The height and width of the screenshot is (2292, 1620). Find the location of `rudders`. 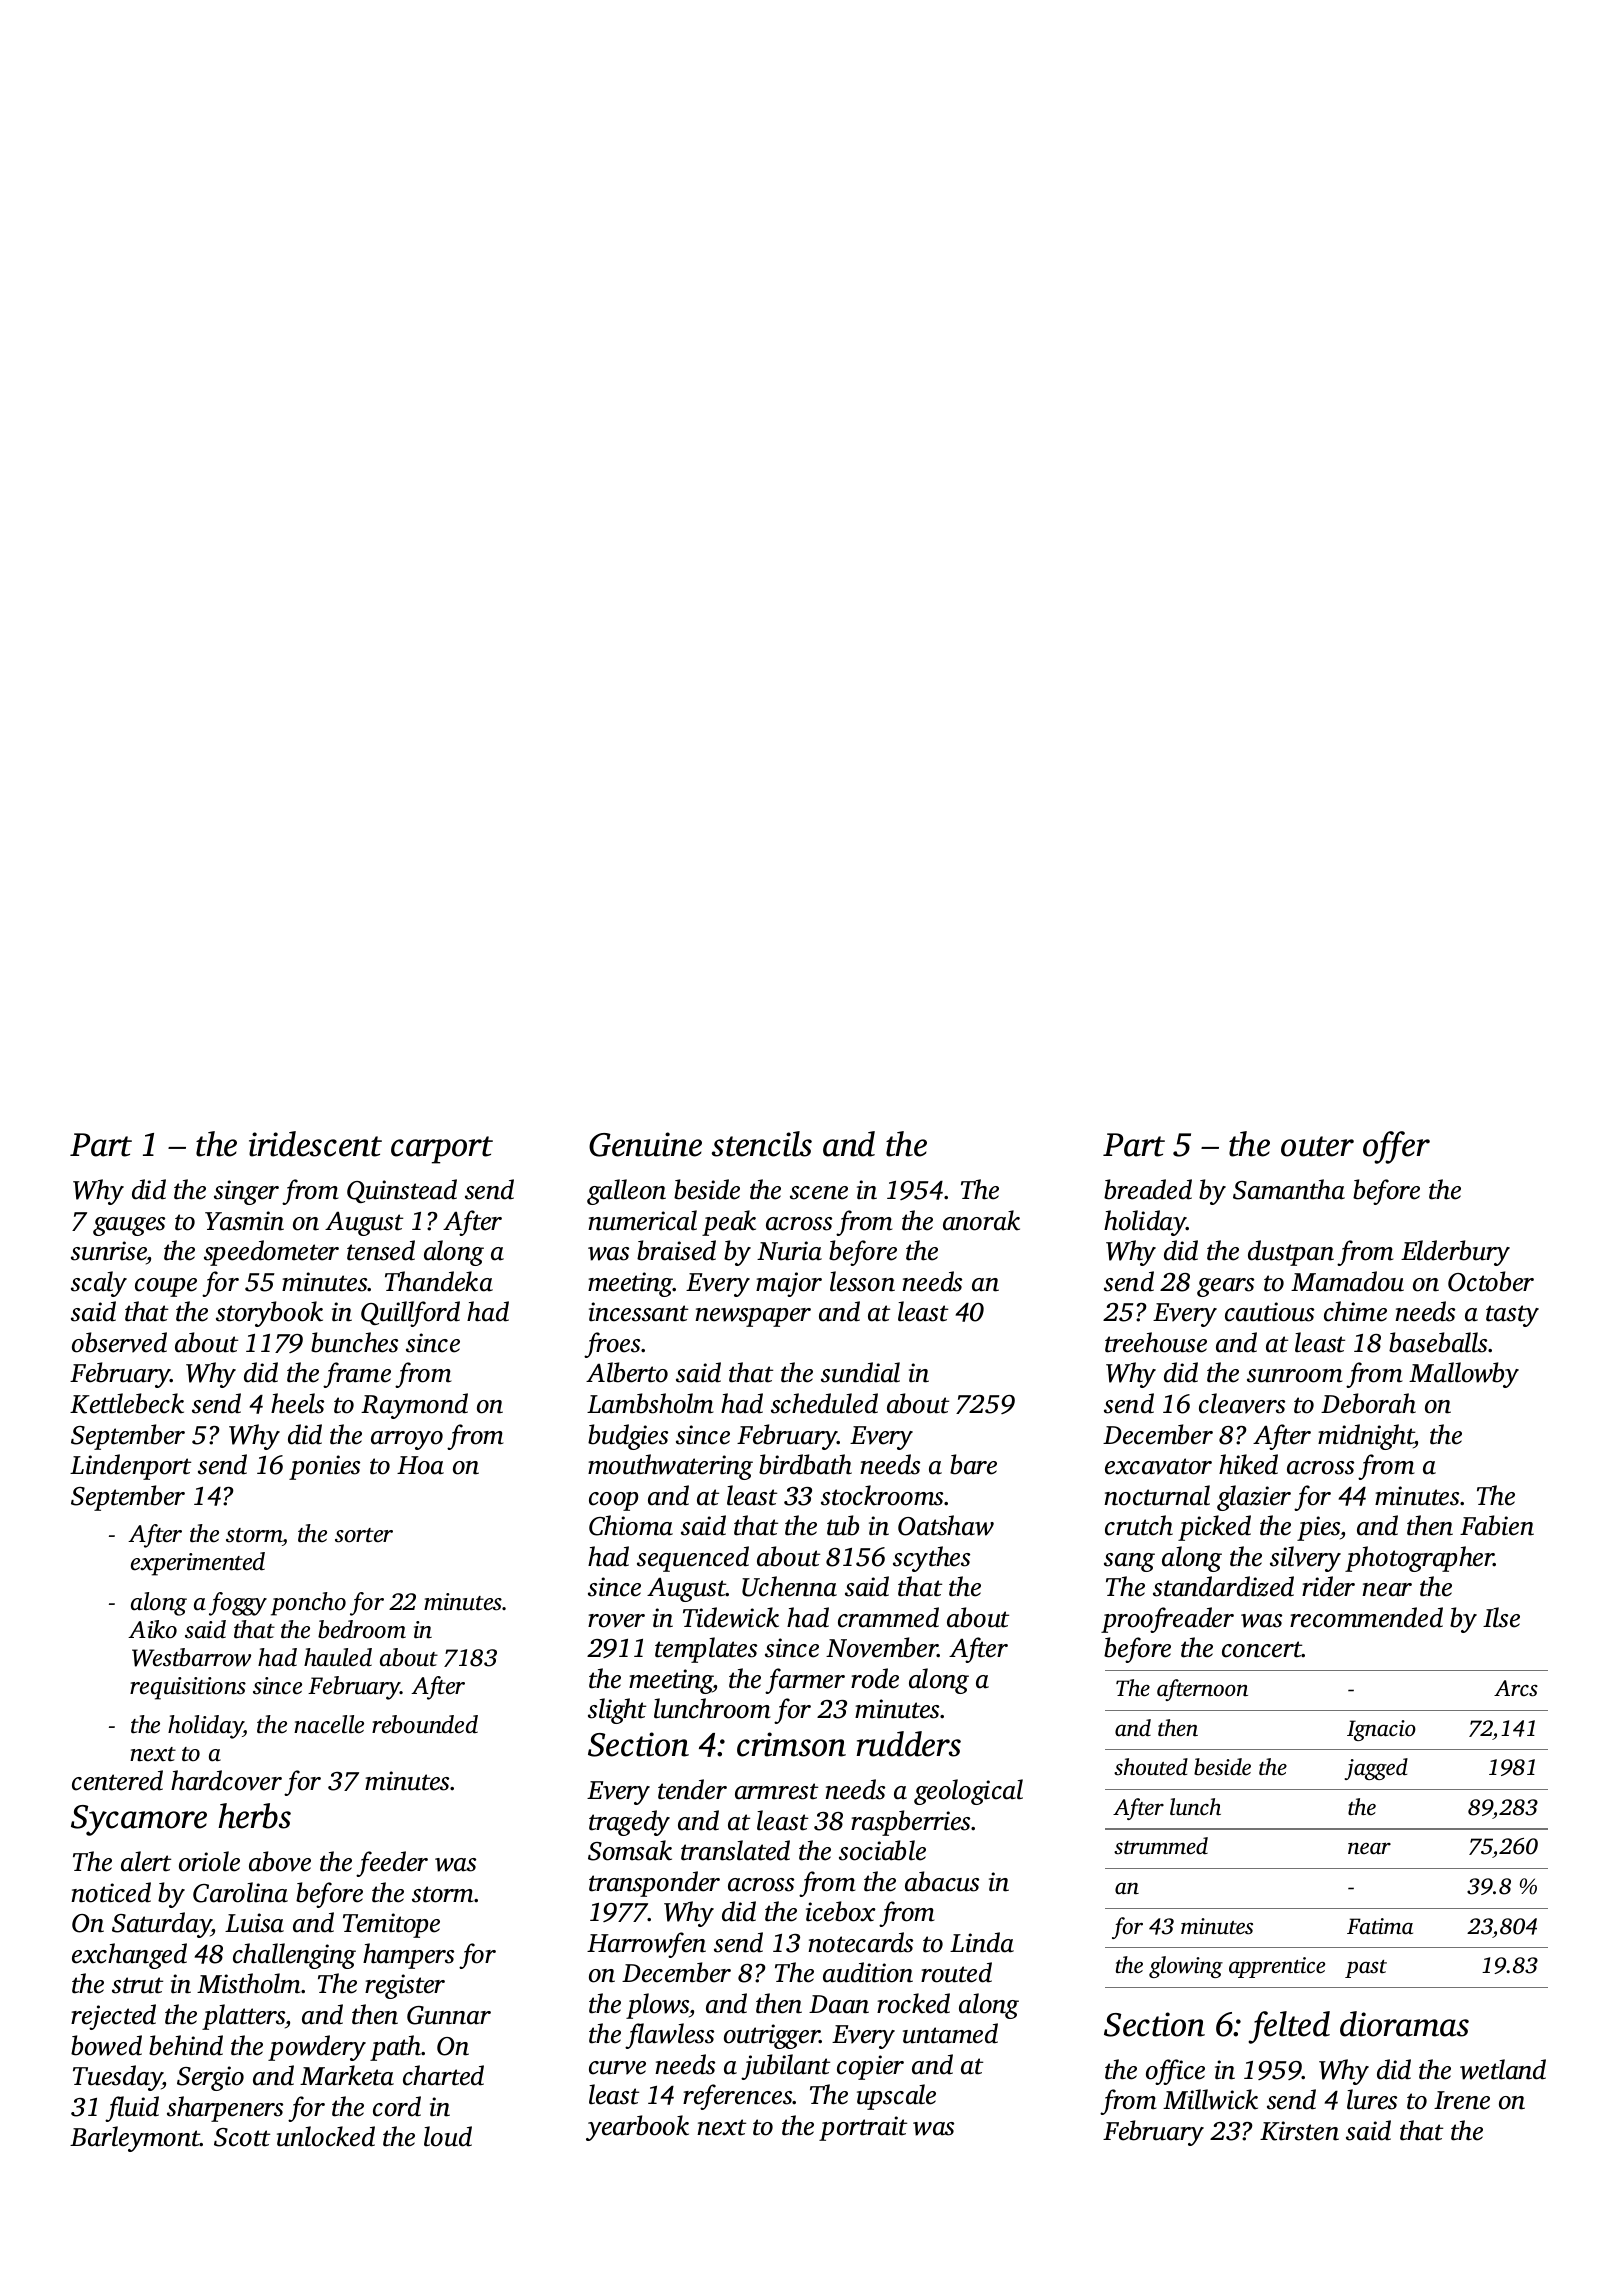

rudders is located at coordinates (908, 1744).
